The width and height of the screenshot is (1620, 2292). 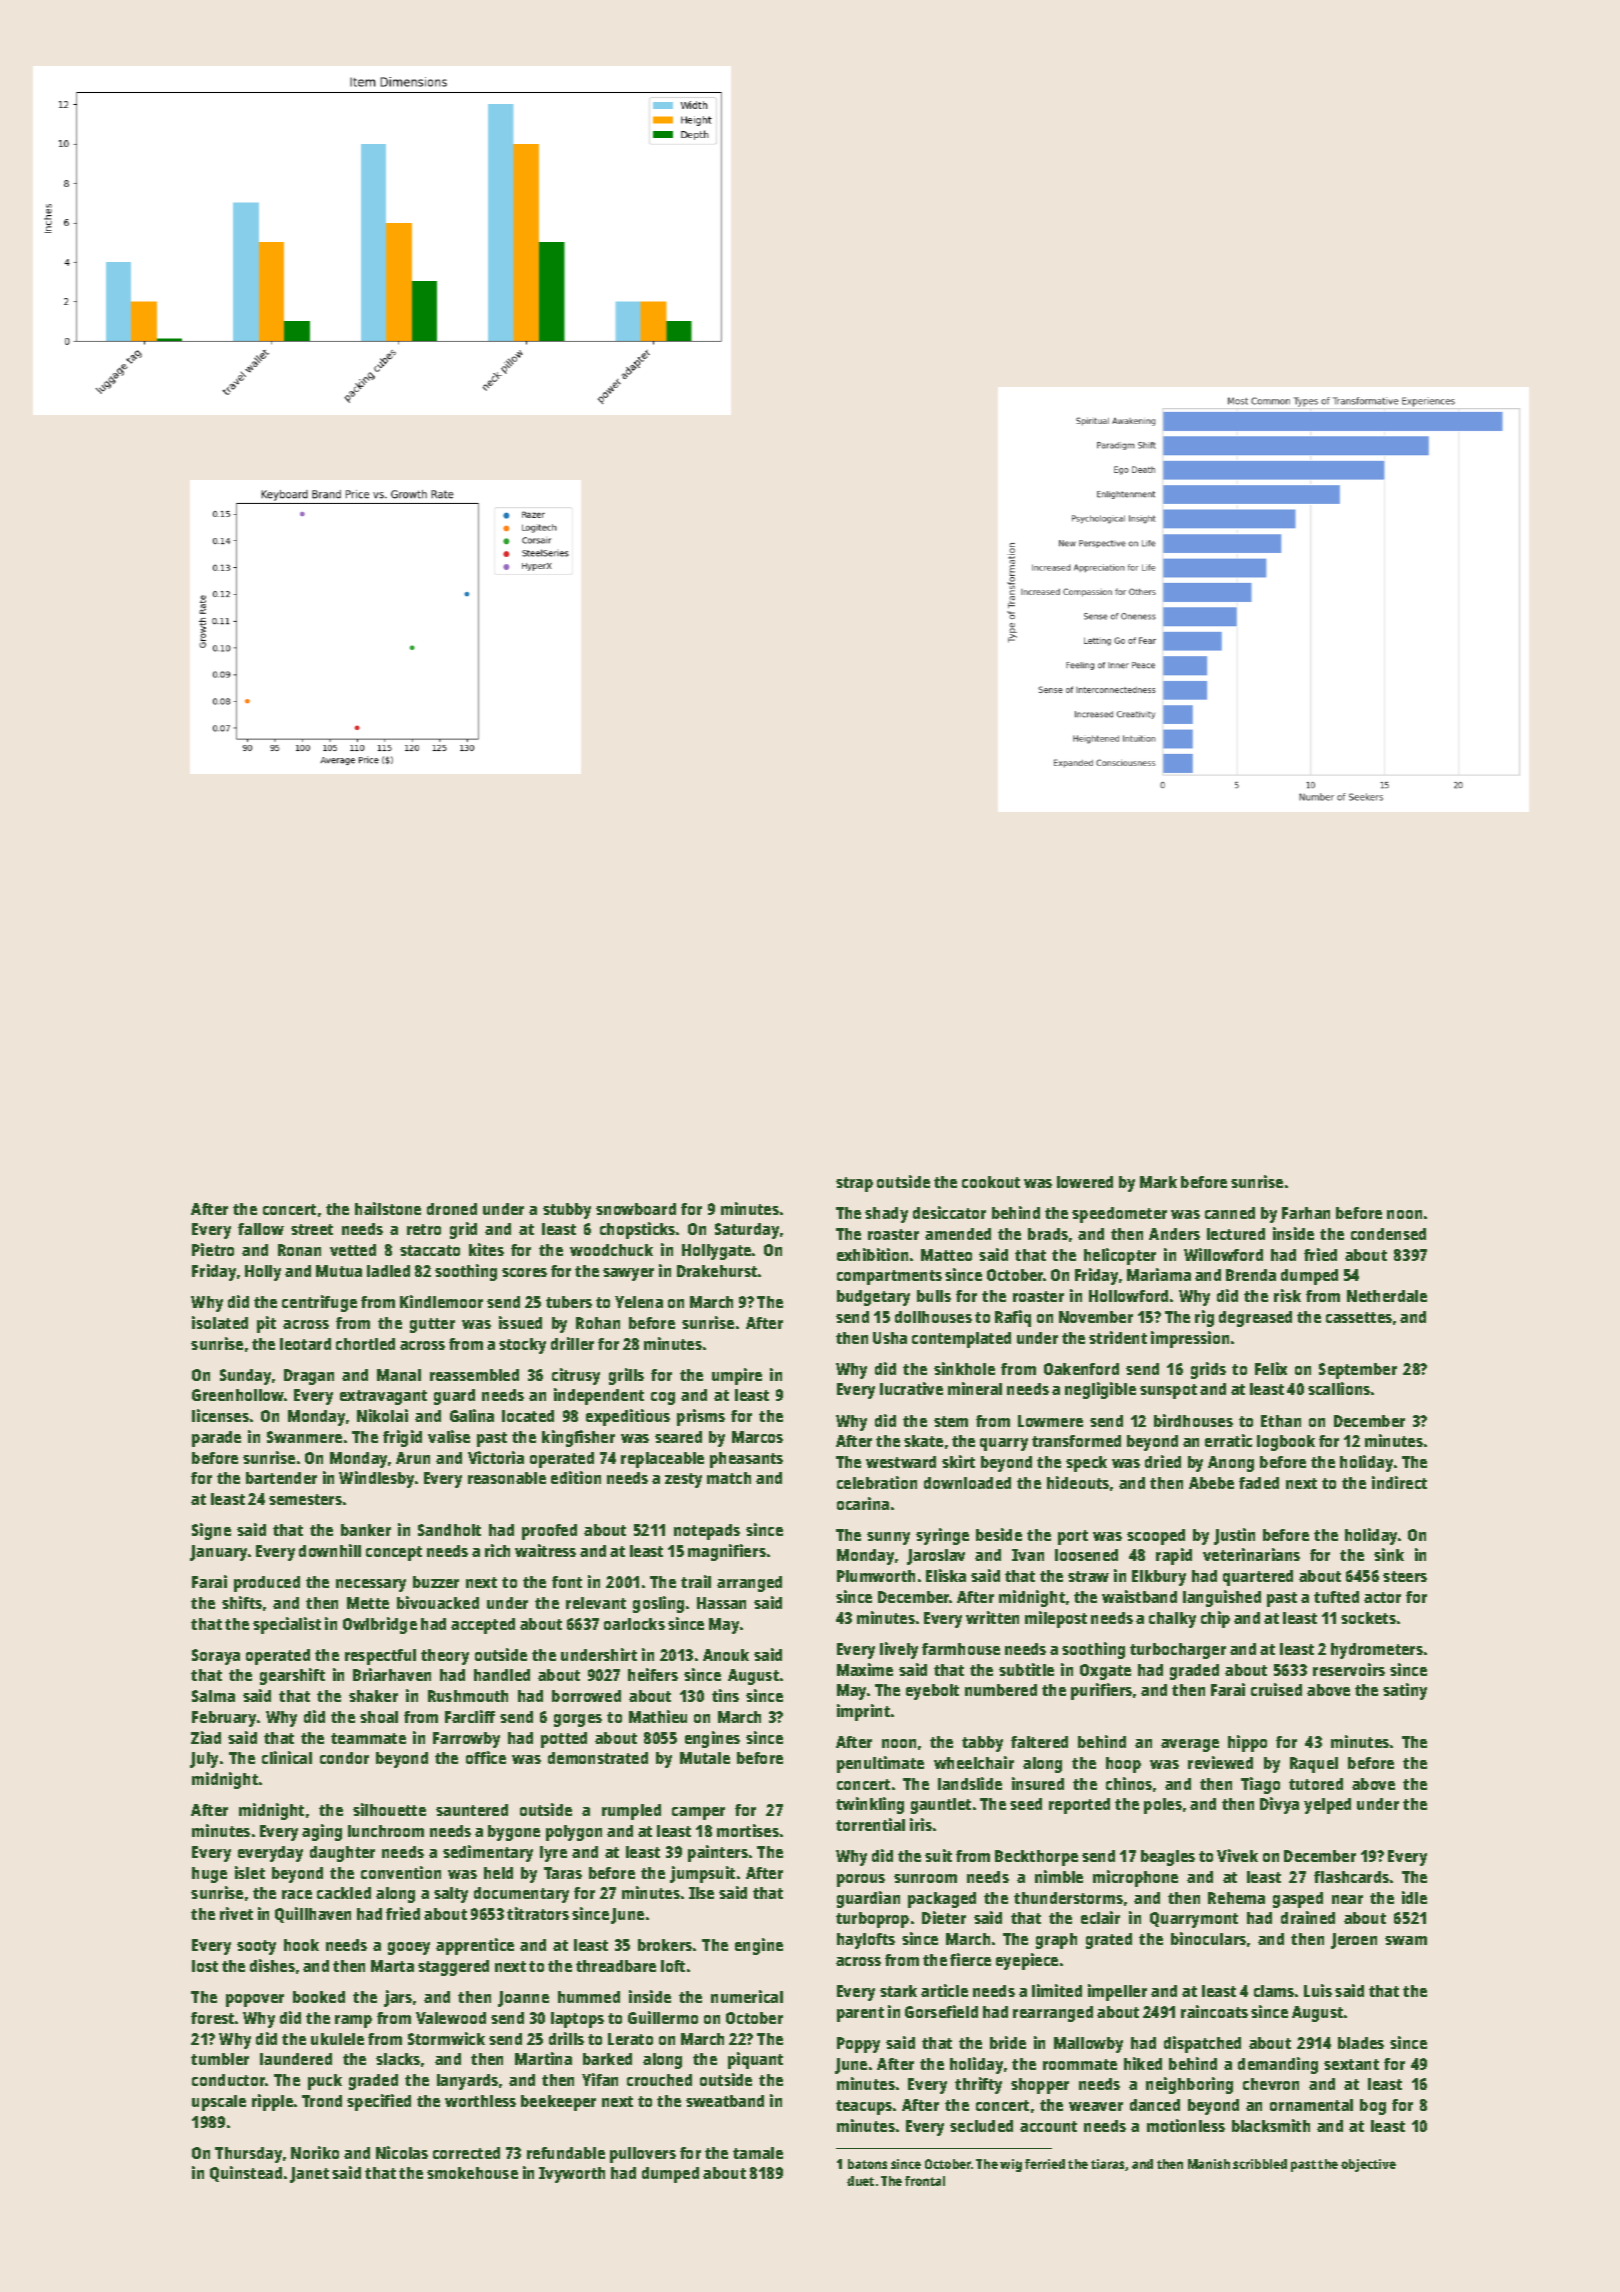 I want to click on lowered, so click(x=1085, y=1182).
